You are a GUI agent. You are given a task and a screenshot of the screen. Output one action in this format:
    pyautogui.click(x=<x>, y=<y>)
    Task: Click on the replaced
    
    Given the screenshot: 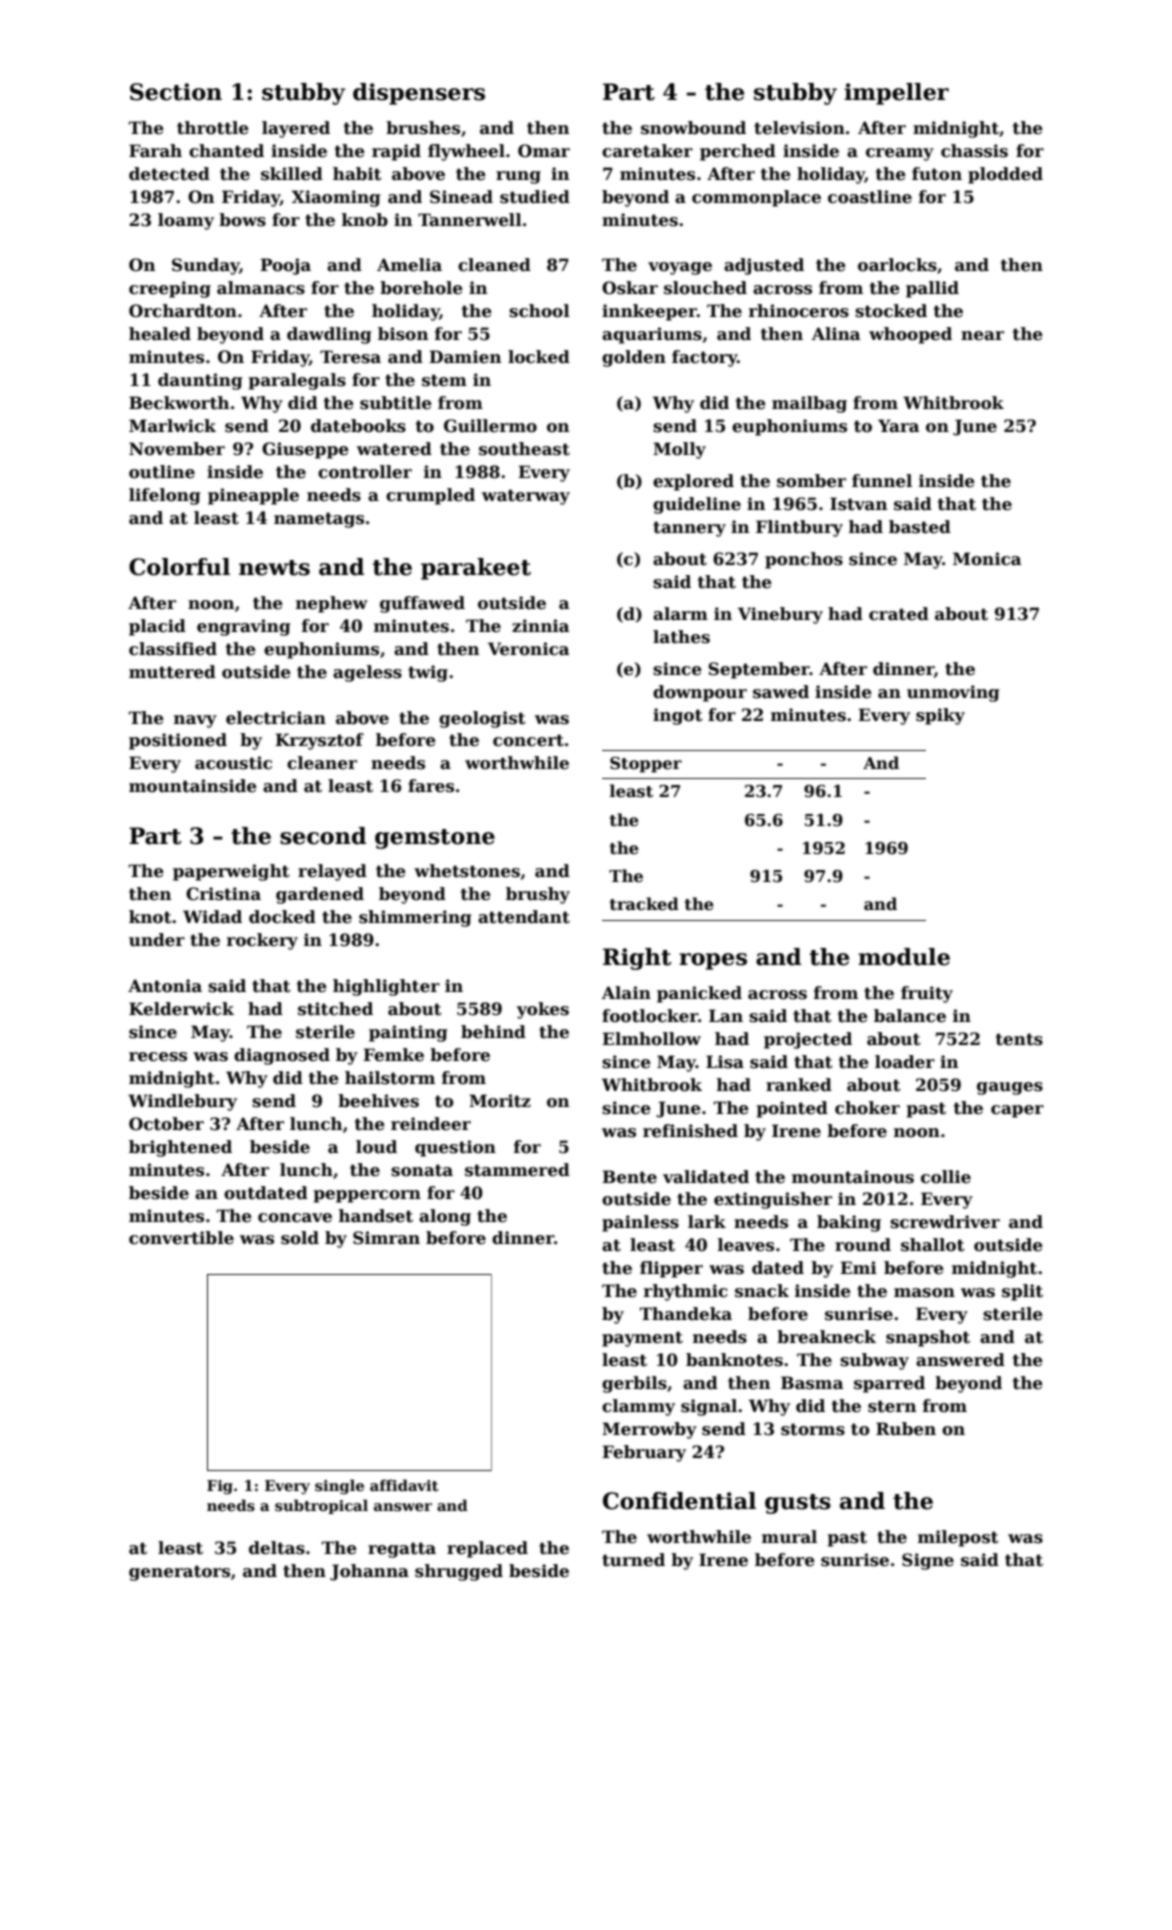 What is the action you would take?
    pyautogui.click(x=487, y=1549)
